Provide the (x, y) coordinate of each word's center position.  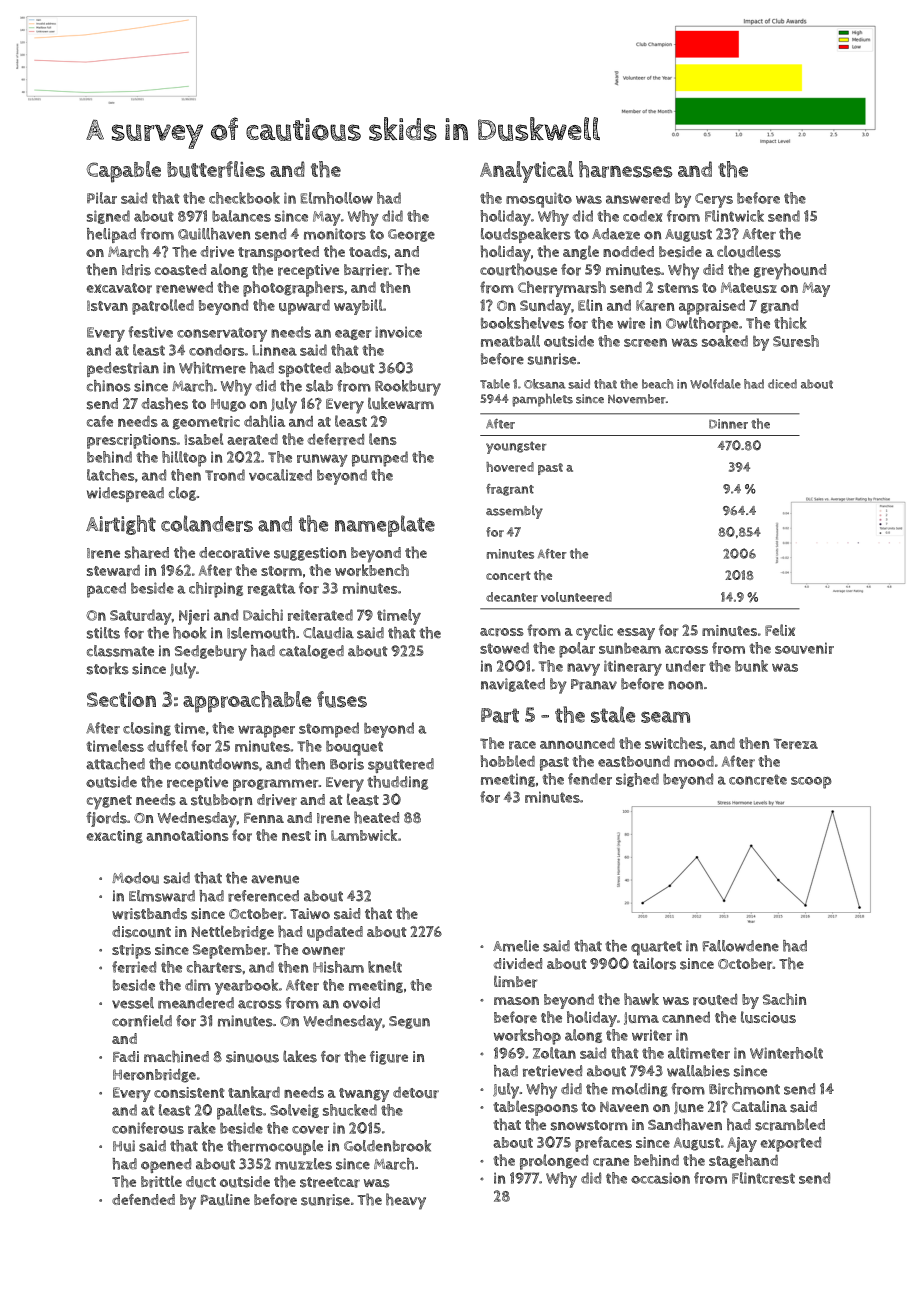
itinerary (633, 668)
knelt (385, 967)
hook (189, 633)
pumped (380, 459)
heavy (406, 1201)
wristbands (149, 914)
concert (508, 576)
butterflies (216, 169)
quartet (656, 948)
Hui (124, 1146)
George (411, 235)
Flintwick (734, 216)
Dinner (728, 424)
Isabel (204, 439)
